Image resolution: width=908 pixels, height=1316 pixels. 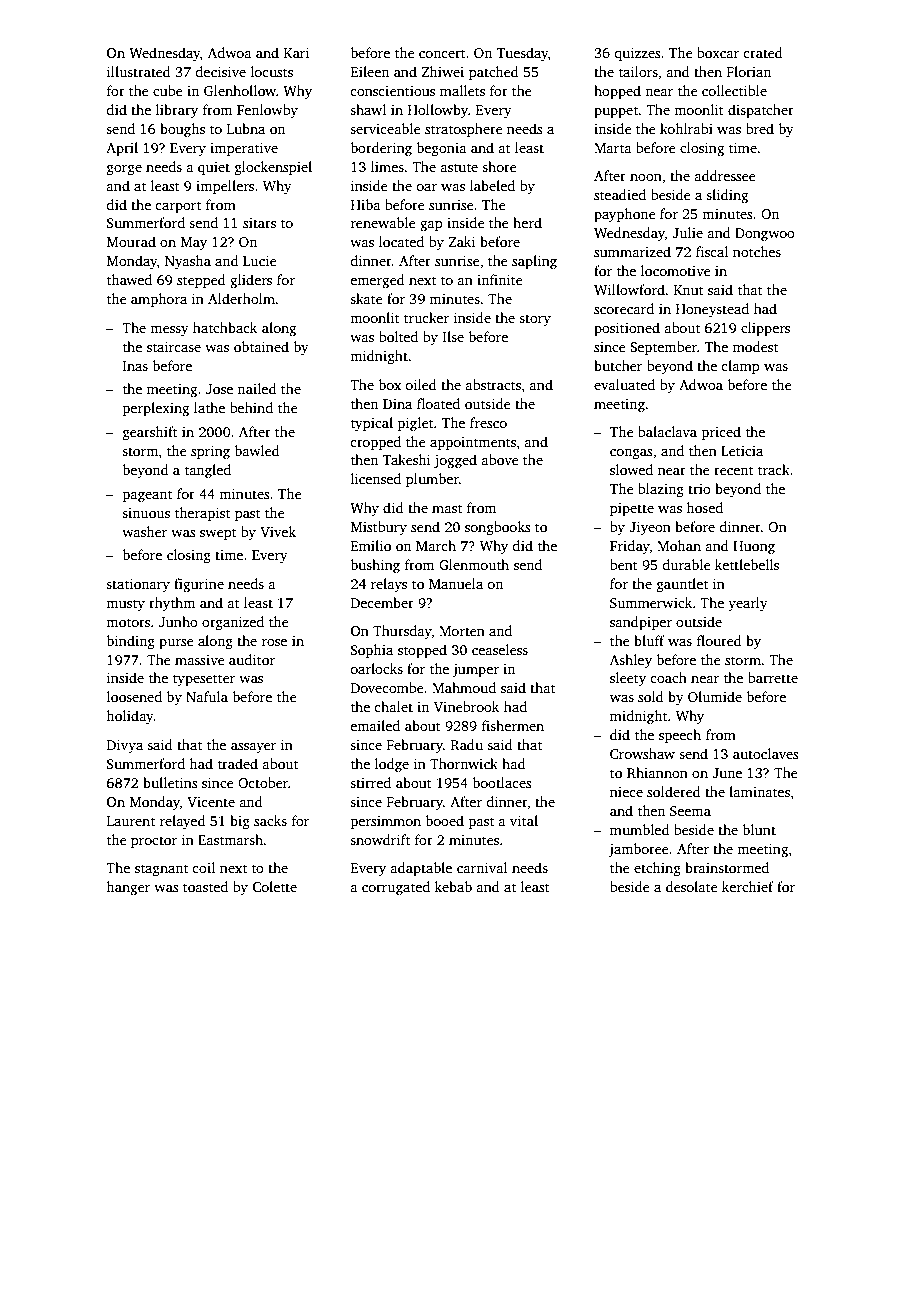 What do you see at coordinates (122, 149) in the screenshot?
I see `April` at bounding box center [122, 149].
